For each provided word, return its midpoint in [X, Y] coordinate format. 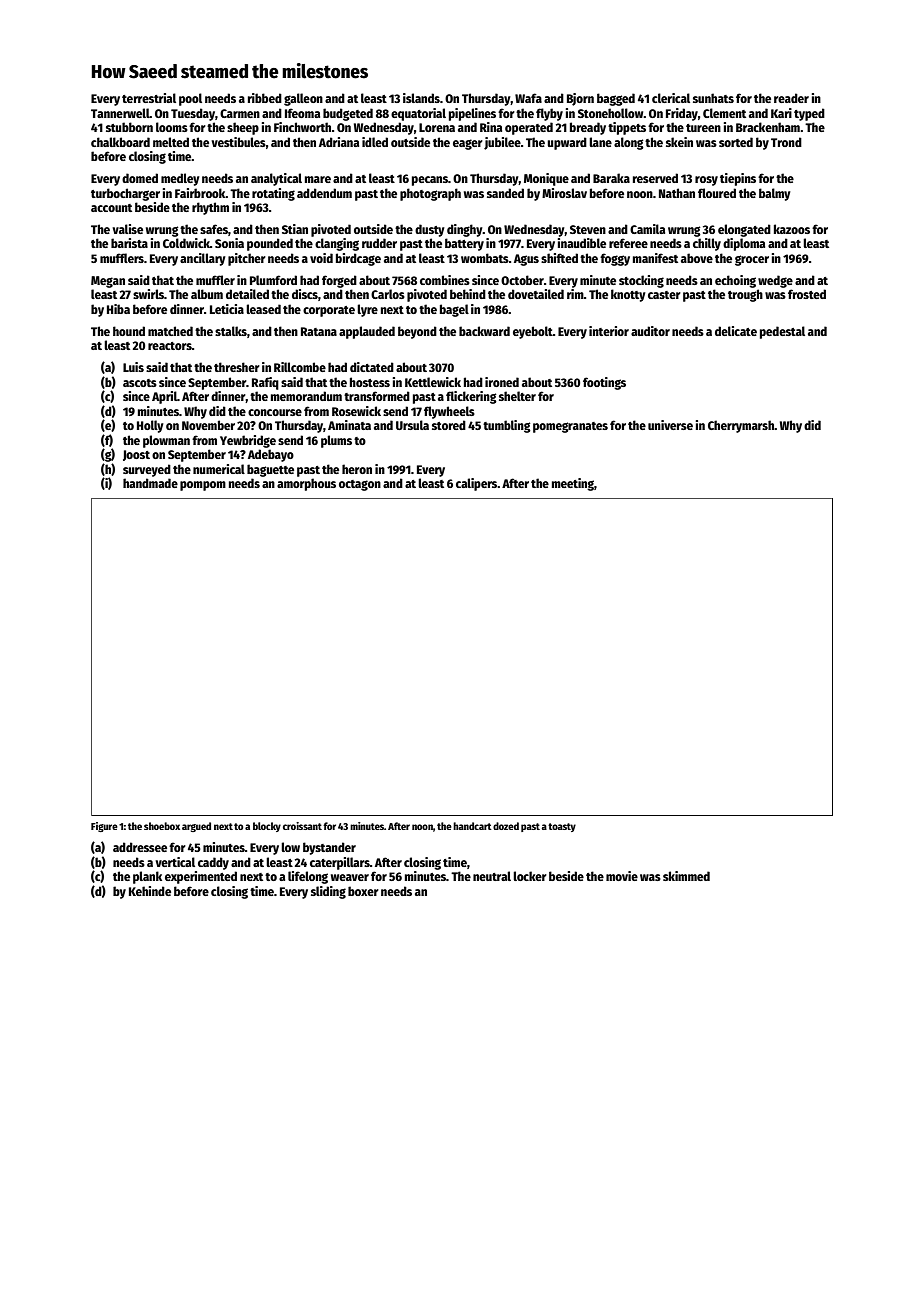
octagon [360, 485]
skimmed [686, 876]
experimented [201, 877]
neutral [492, 876]
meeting [573, 484]
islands [421, 98]
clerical [671, 98]
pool [190, 99]
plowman [166, 441]
